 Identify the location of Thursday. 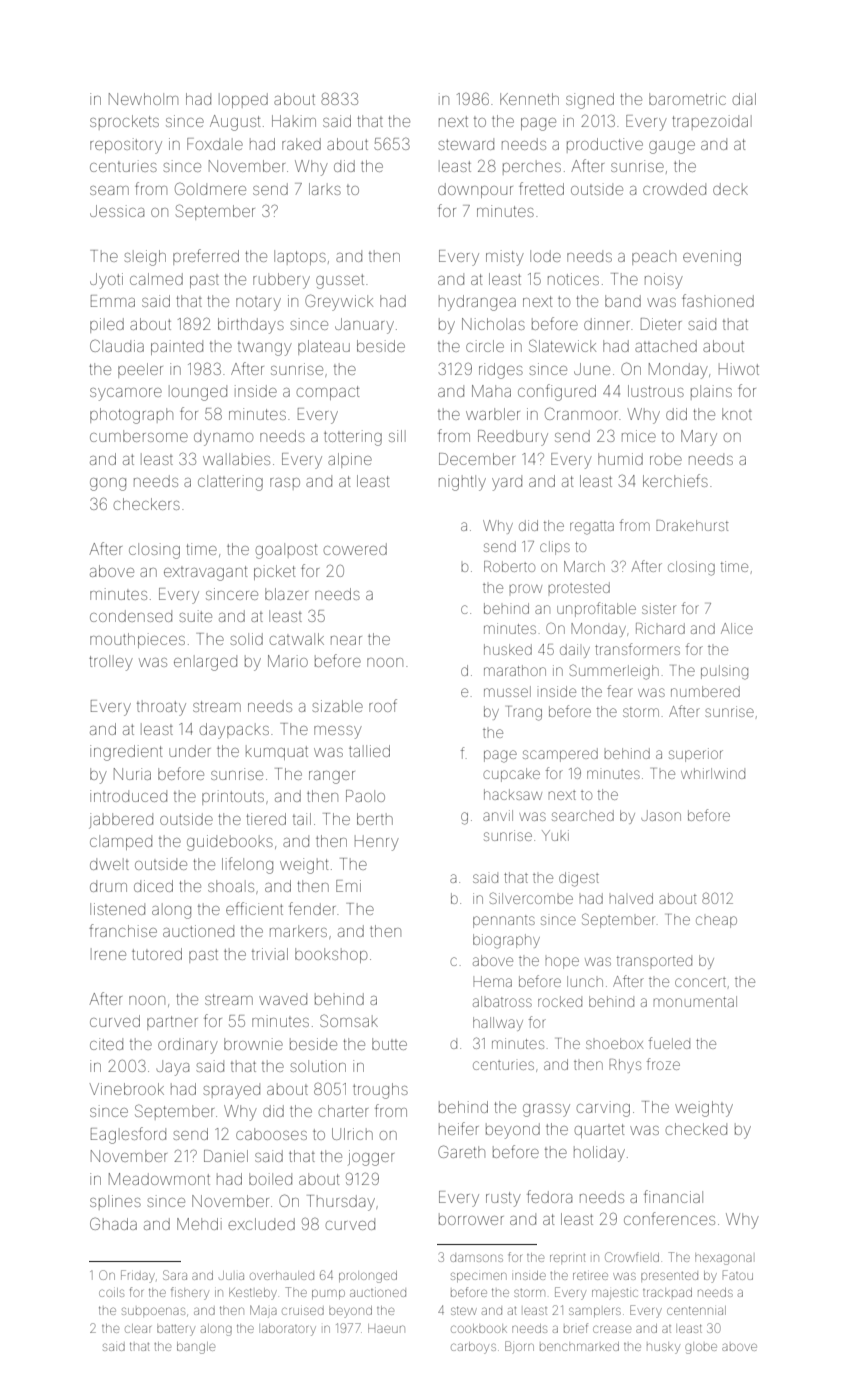
(341, 1203).
